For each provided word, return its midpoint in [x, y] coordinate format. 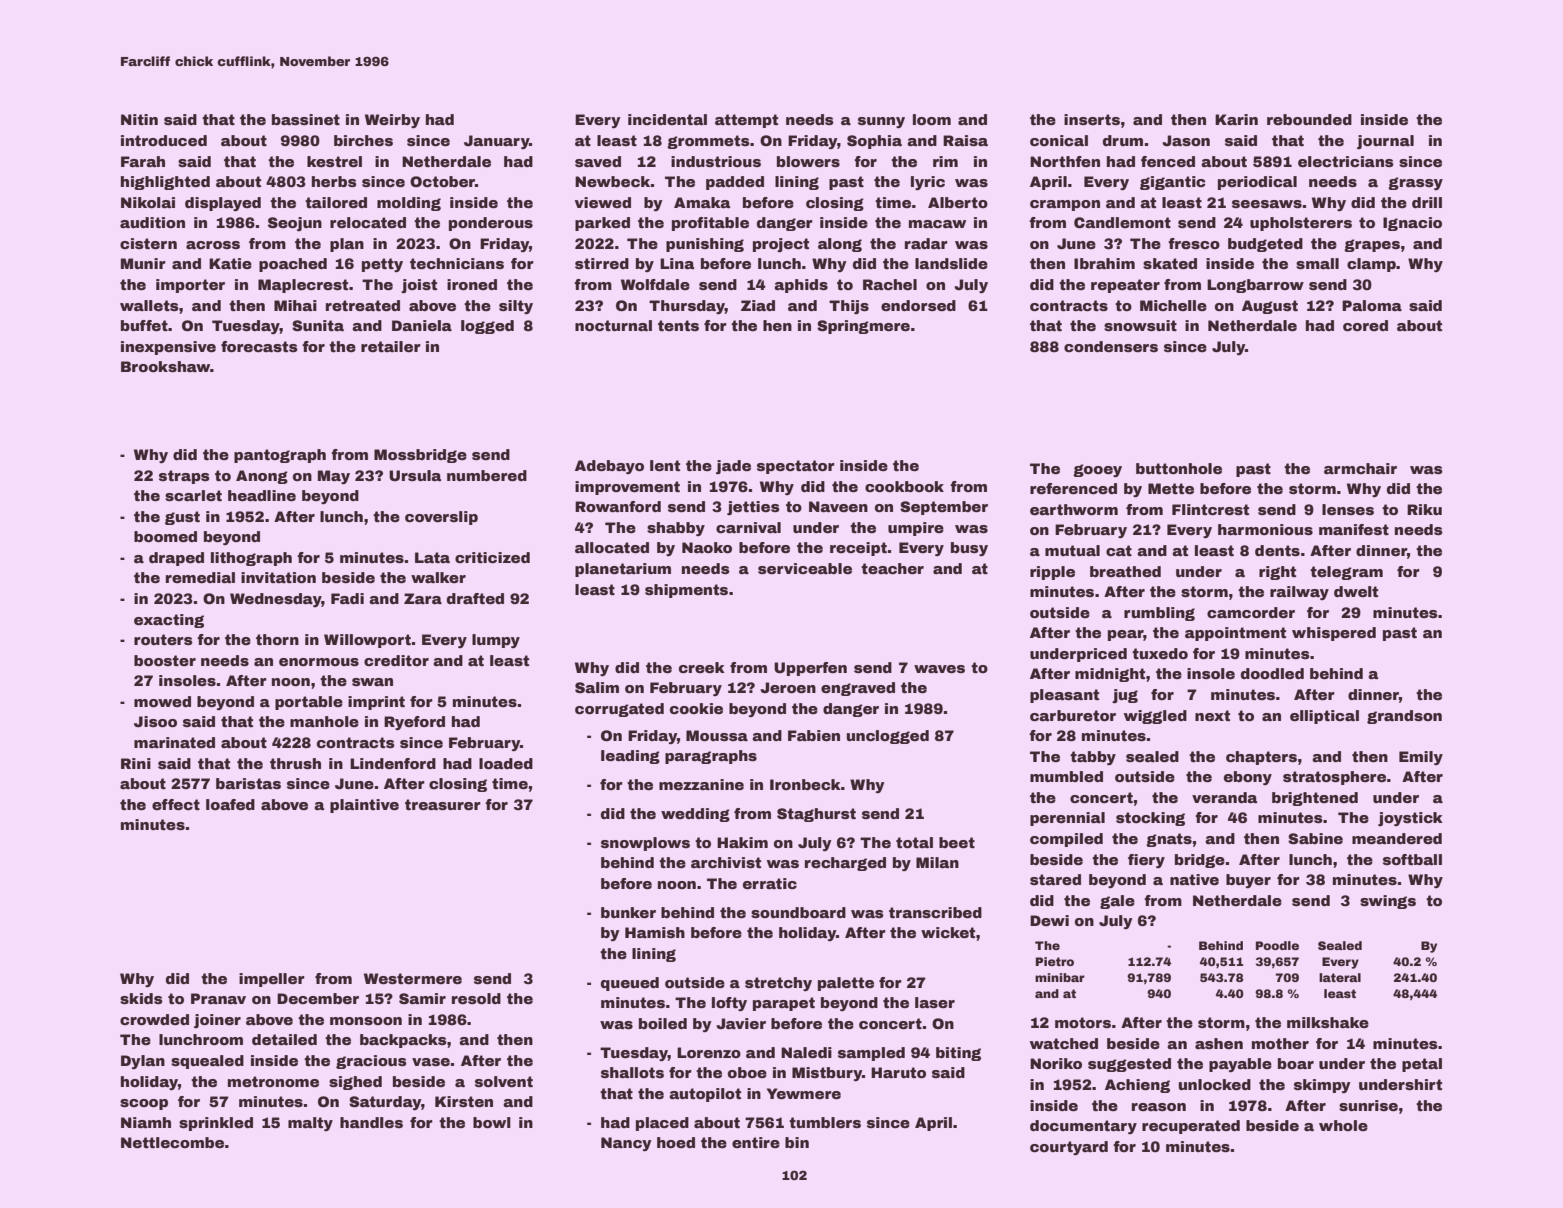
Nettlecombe [172, 1143]
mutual [1072, 550]
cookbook [904, 486]
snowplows [645, 844]
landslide [951, 263]
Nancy [626, 1144]
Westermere [413, 979]
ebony [1248, 778]
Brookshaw [165, 366]
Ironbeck [805, 784]
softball [1412, 859]
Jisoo [155, 721]
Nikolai [148, 202]
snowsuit [1140, 325]
